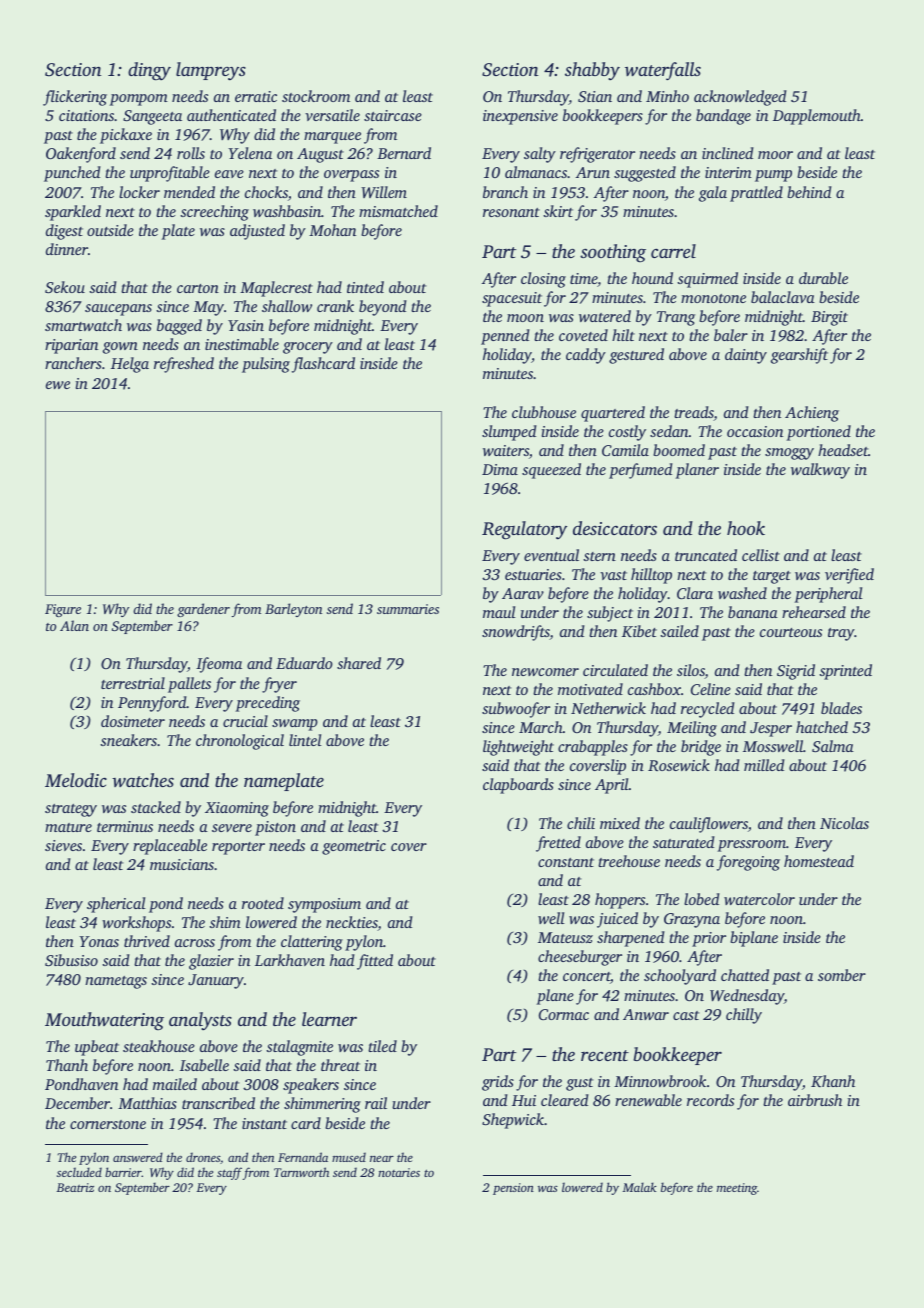 Image resolution: width=924 pixels, height=1308 pixels. Describe the element at coordinates (128, 740) in the document. I see `sneakers` at that location.
